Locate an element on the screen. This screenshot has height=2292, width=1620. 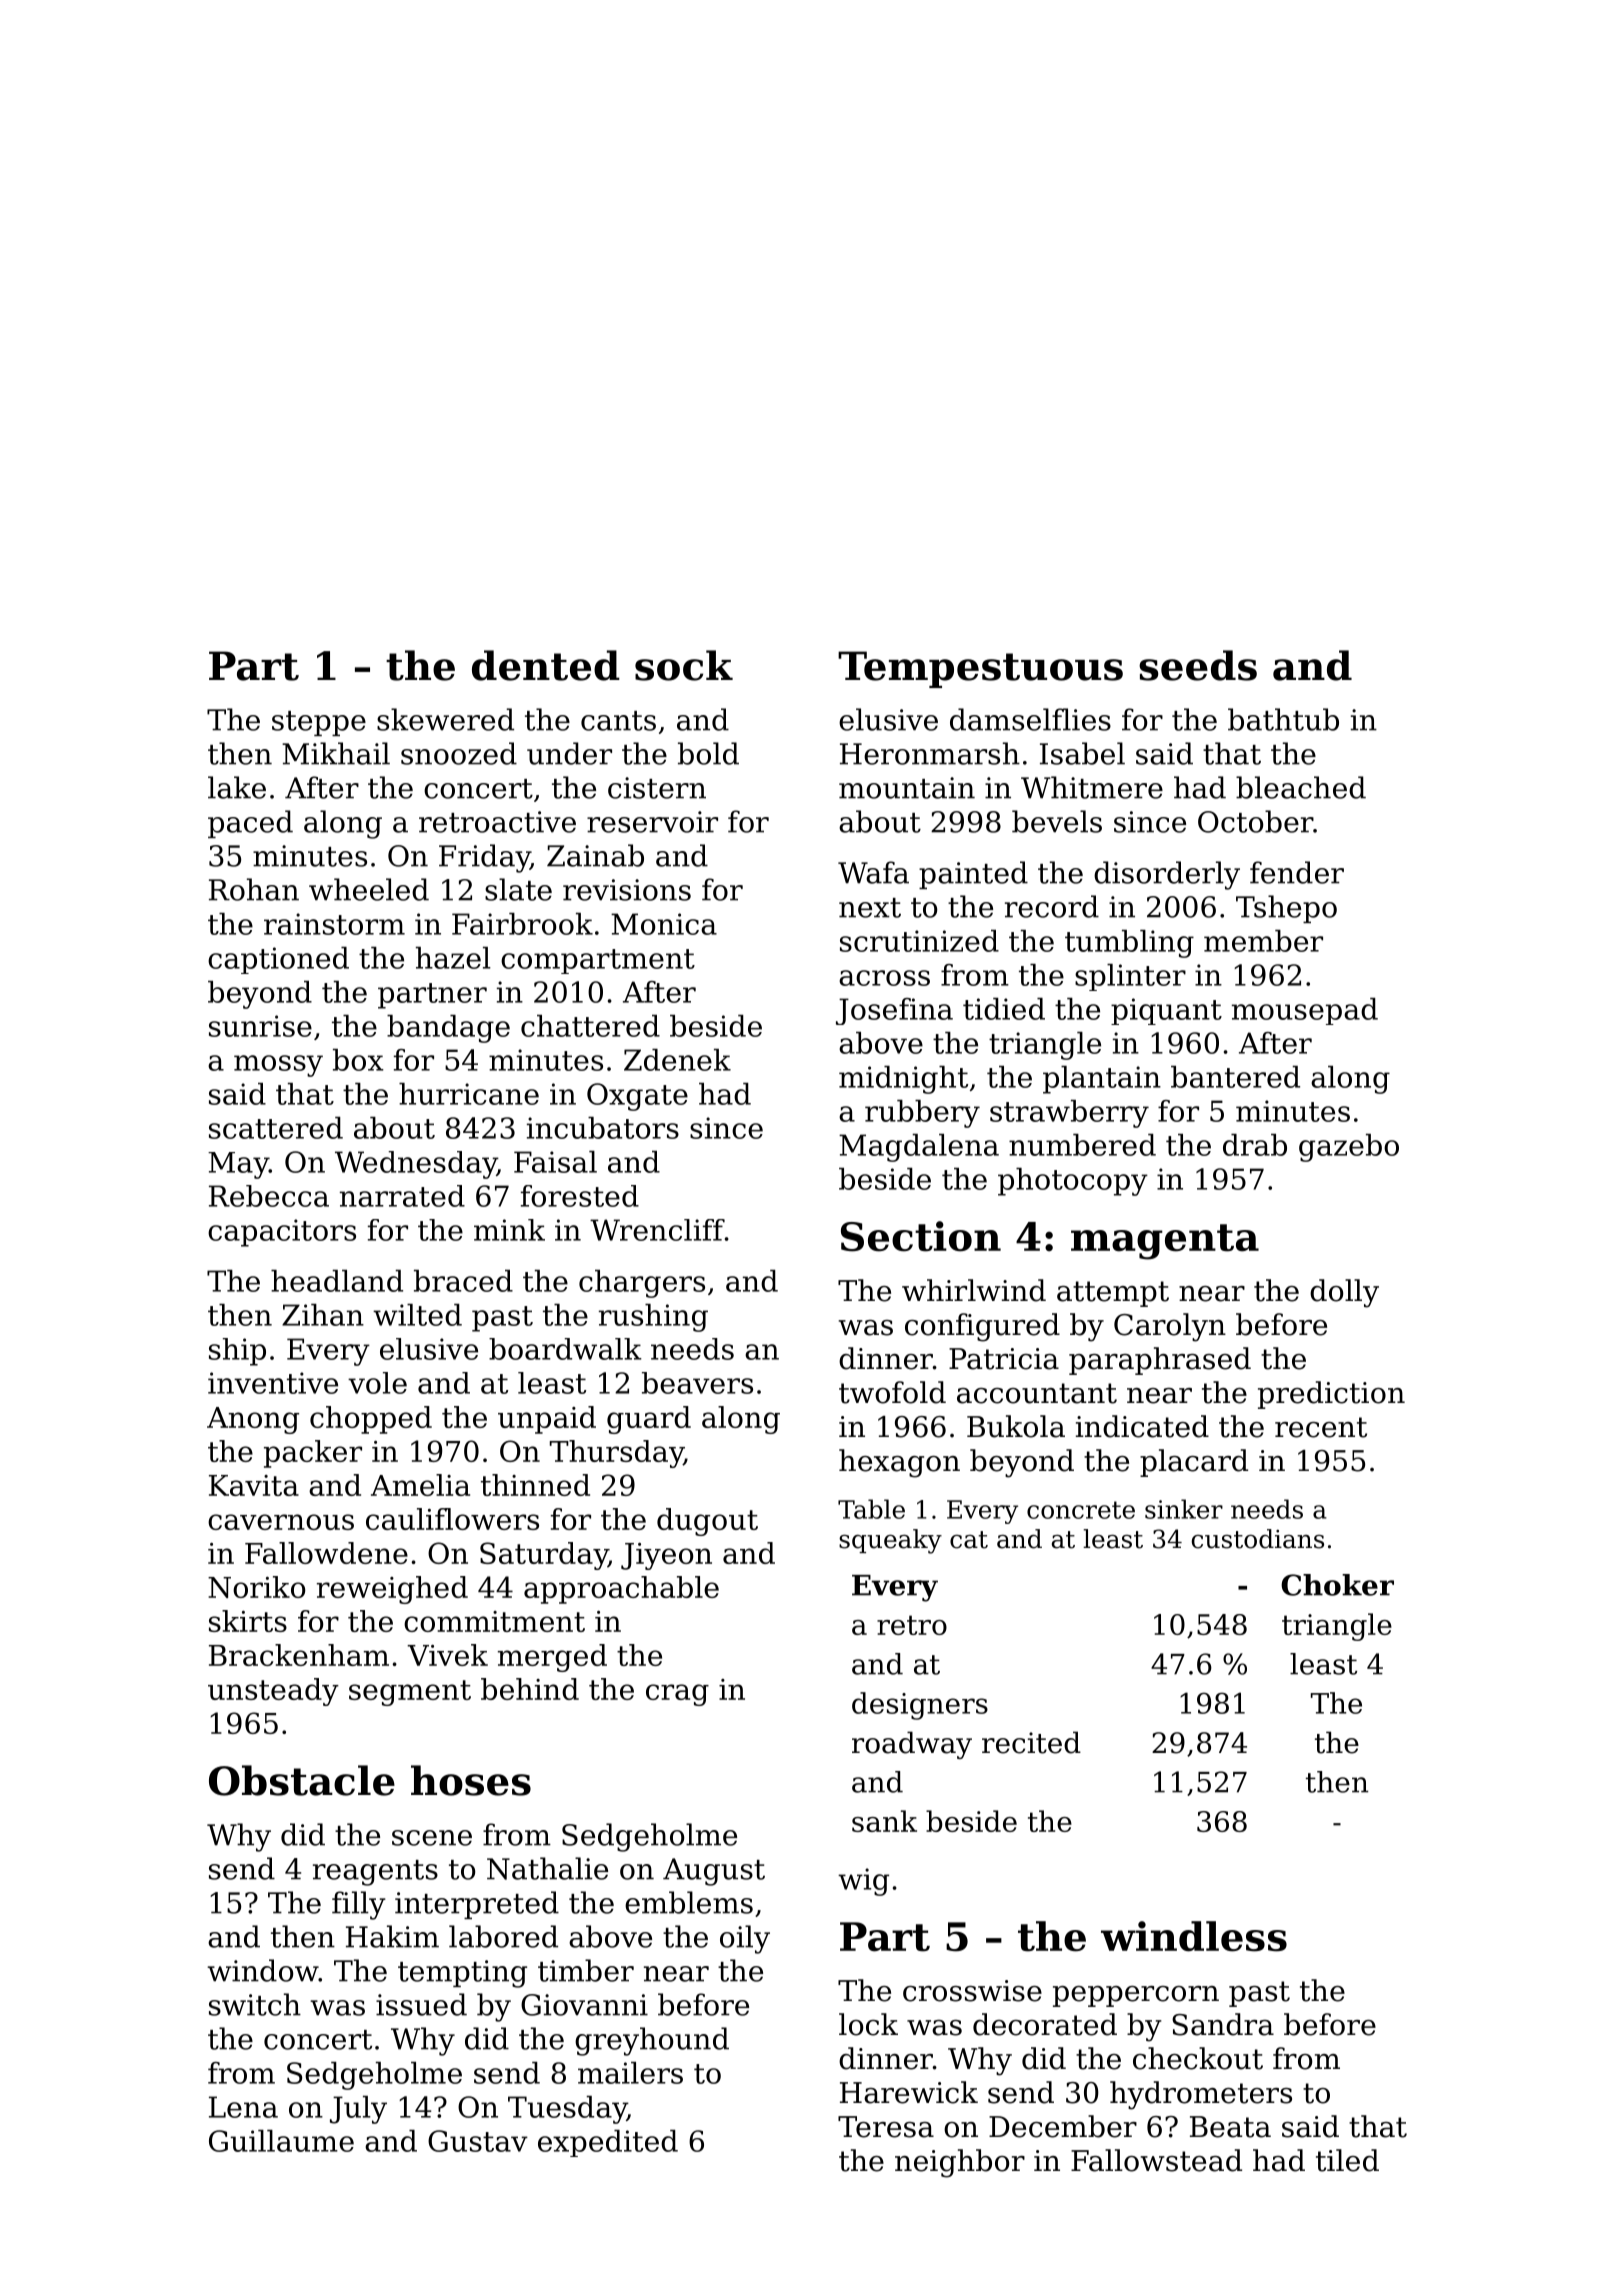
reweighed is located at coordinates (392, 1590).
